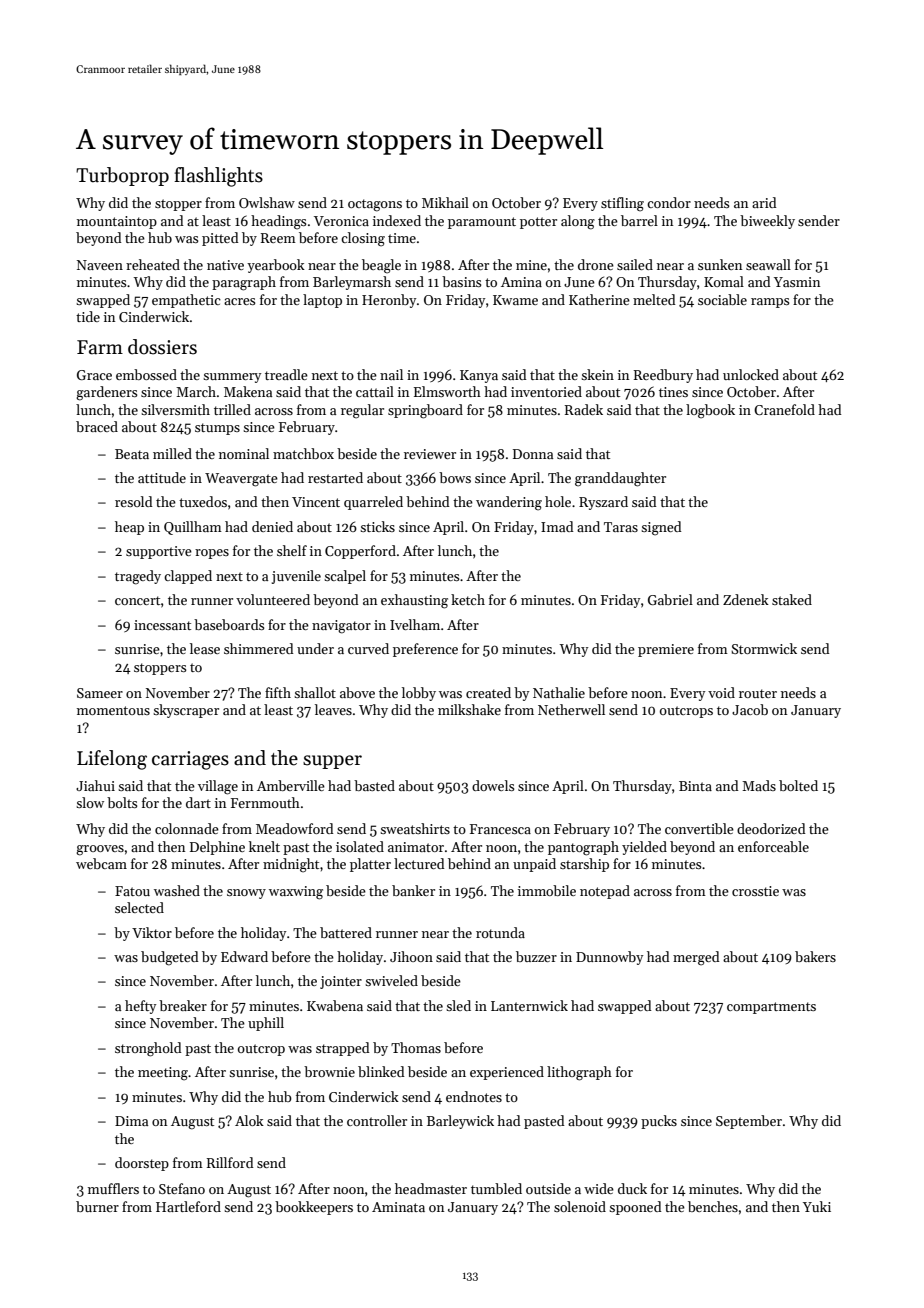 Image resolution: width=924 pixels, height=1308 pixels. What do you see at coordinates (286, 374) in the image?
I see `treadle` at bounding box center [286, 374].
